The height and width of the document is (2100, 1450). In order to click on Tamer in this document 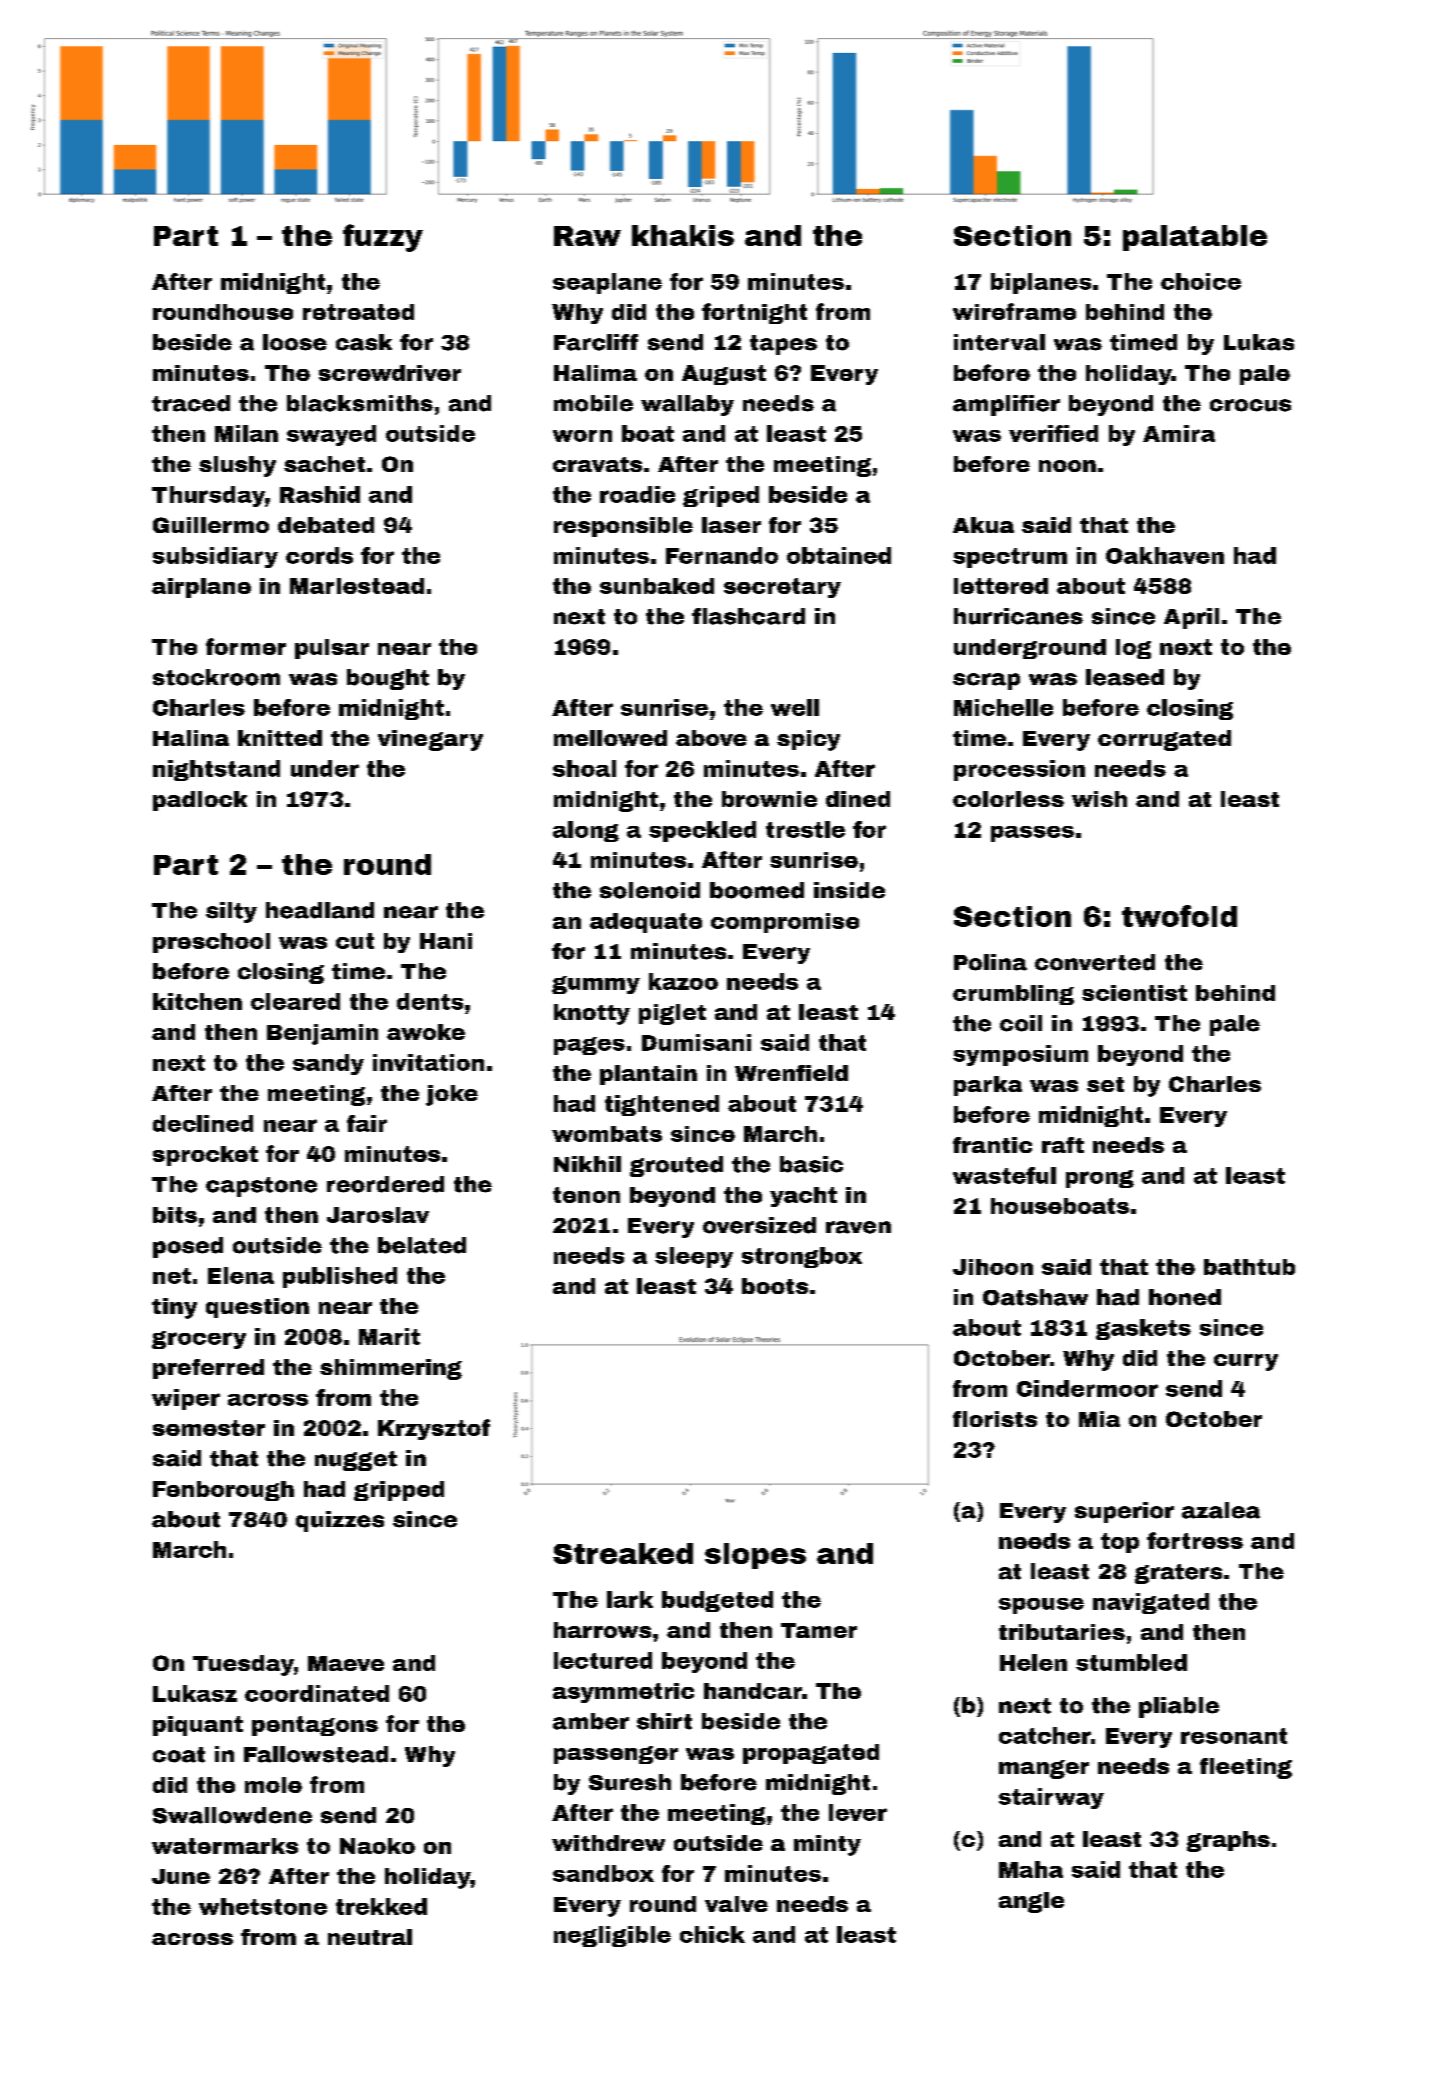, I will do `click(819, 1630)`.
